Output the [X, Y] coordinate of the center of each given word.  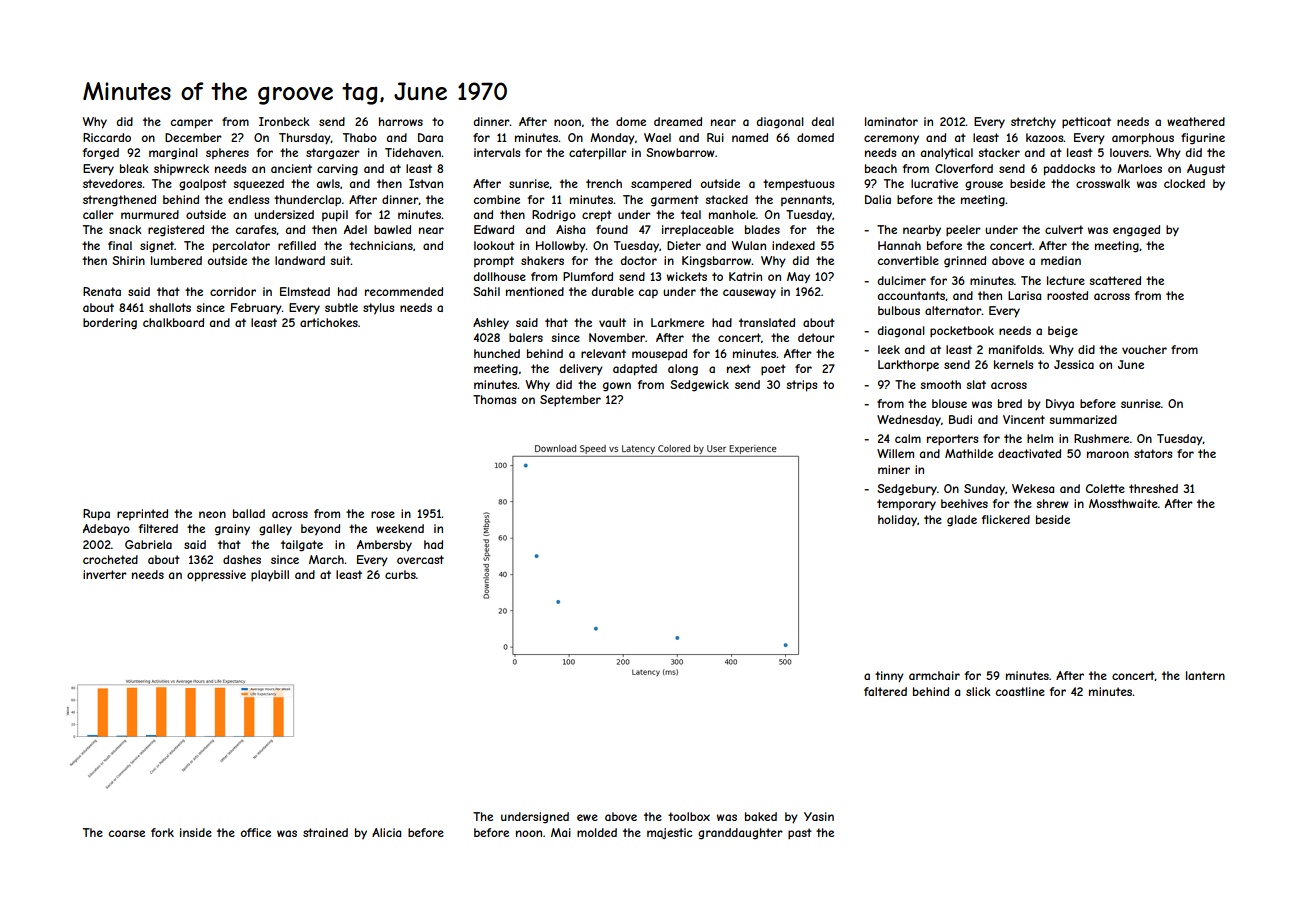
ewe [587, 817]
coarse [127, 833]
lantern [1205, 675]
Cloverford [964, 168]
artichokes [329, 322]
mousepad [659, 354]
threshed [1153, 488]
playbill [270, 576]
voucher [1144, 349]
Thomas [494, 399]
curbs [400, 574]
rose [383, 514]
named [750, 137]
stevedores [112, 183]
